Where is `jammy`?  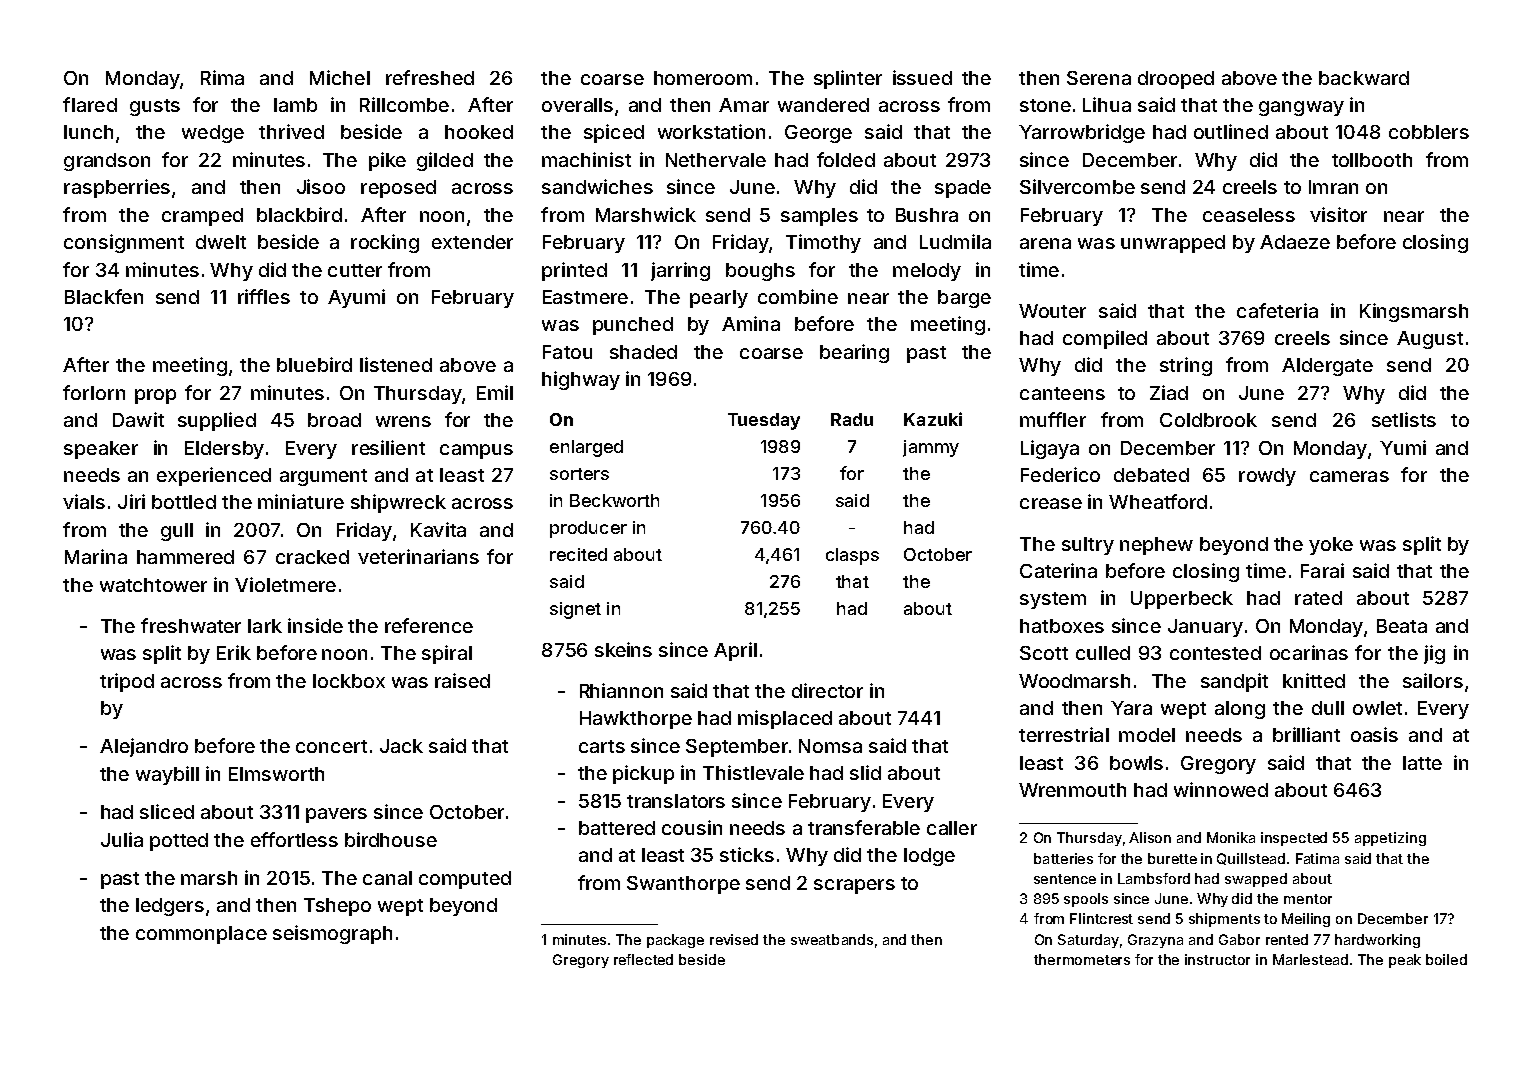
jammy is located at coordinates (931, 448).
